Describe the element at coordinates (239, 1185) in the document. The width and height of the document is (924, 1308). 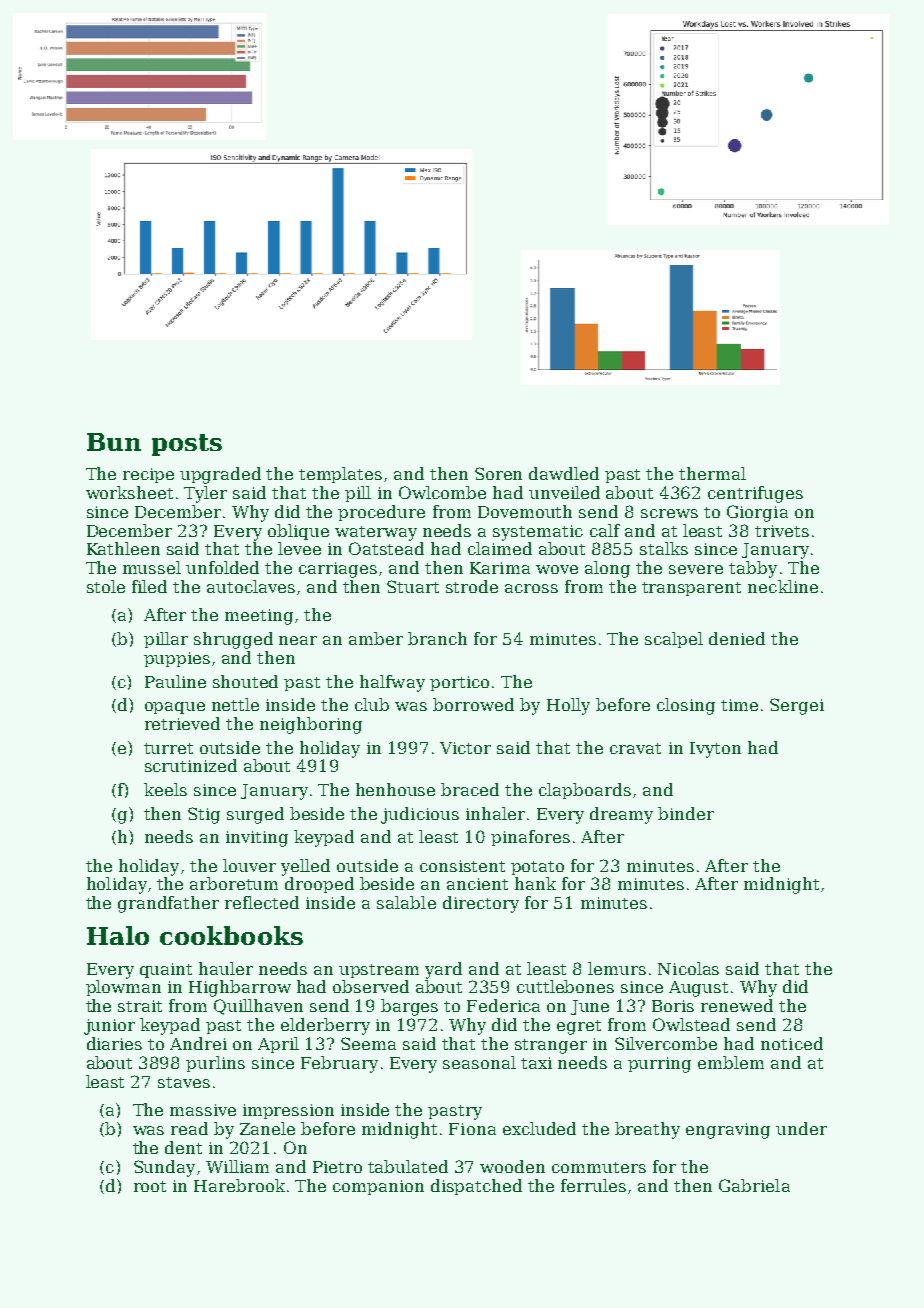
I see `Harebrook` at that location.
